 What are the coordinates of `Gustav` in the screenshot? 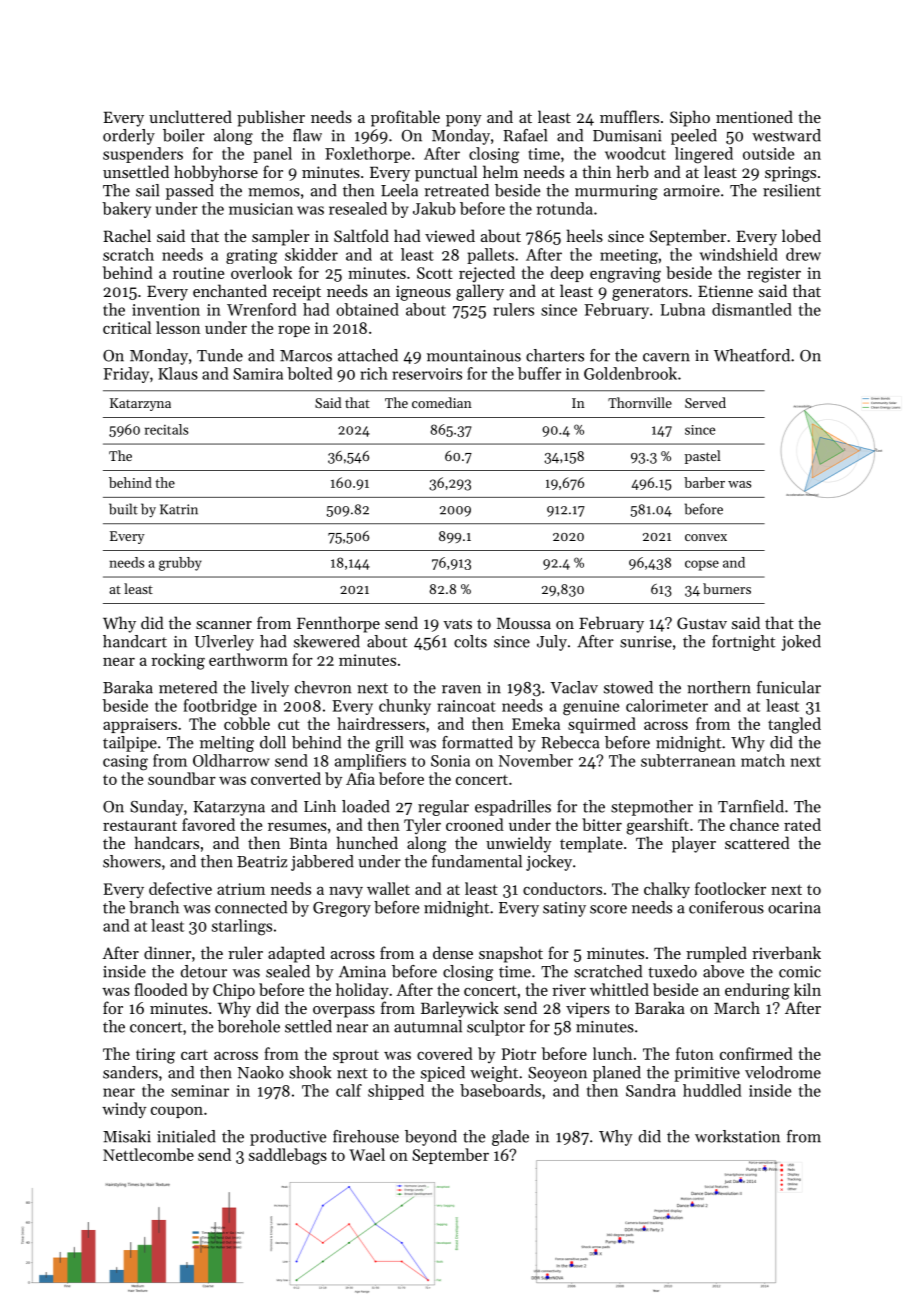 It's located at (702, 623).
